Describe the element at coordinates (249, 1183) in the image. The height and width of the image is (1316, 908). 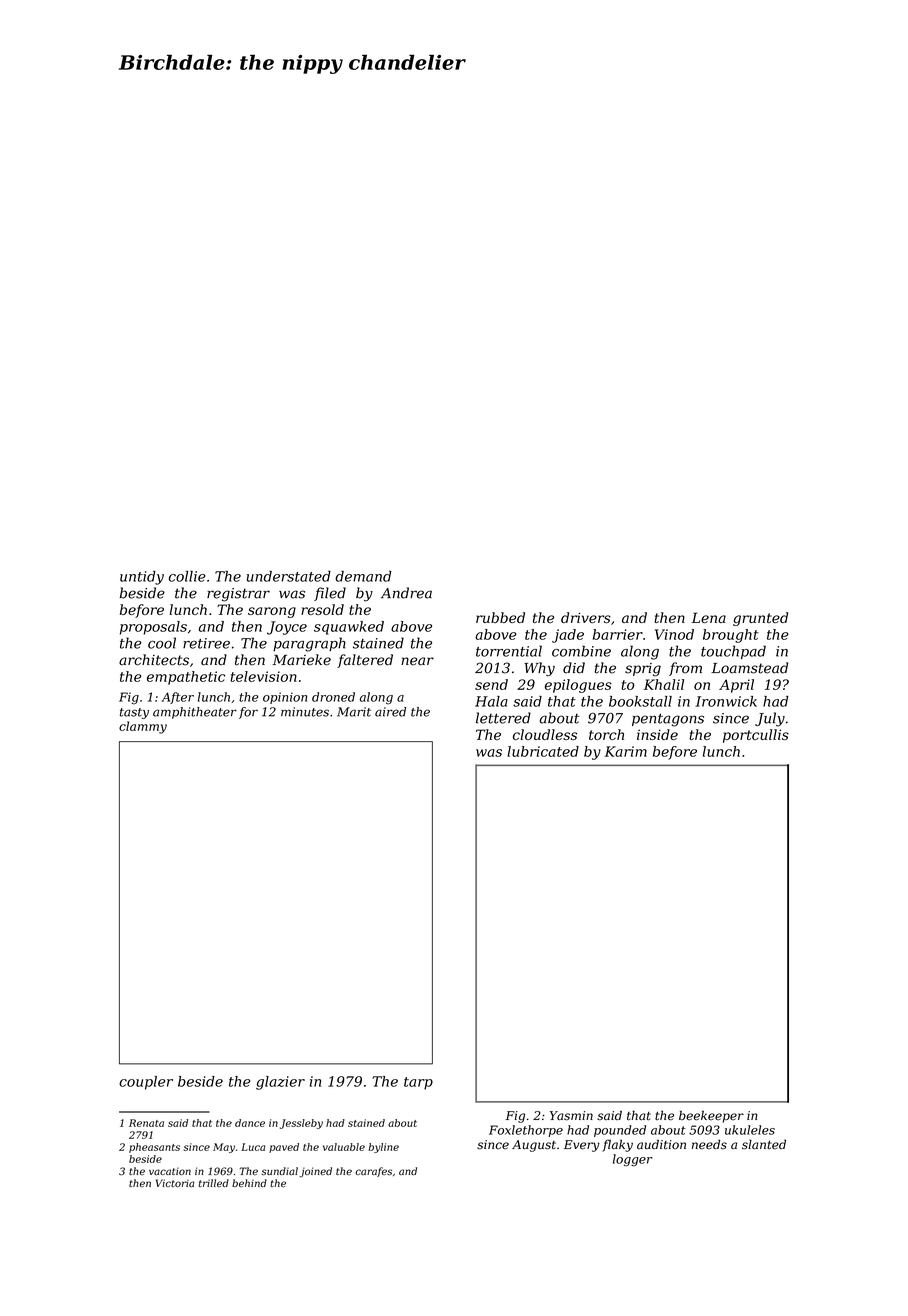
I see `behind` at that location.
